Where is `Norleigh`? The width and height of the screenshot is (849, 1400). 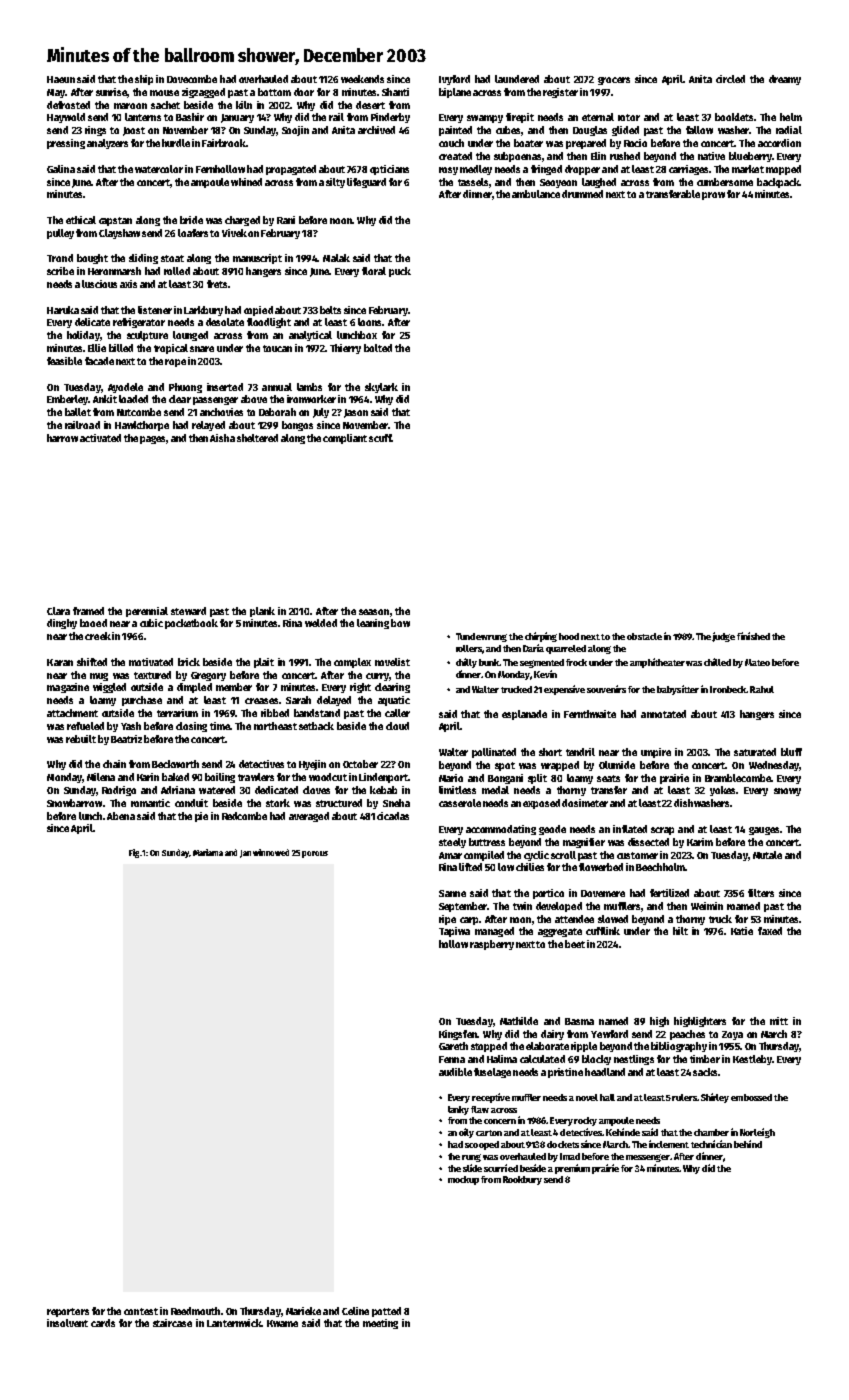 Norleigh is located at coordinates (757, 1133).
